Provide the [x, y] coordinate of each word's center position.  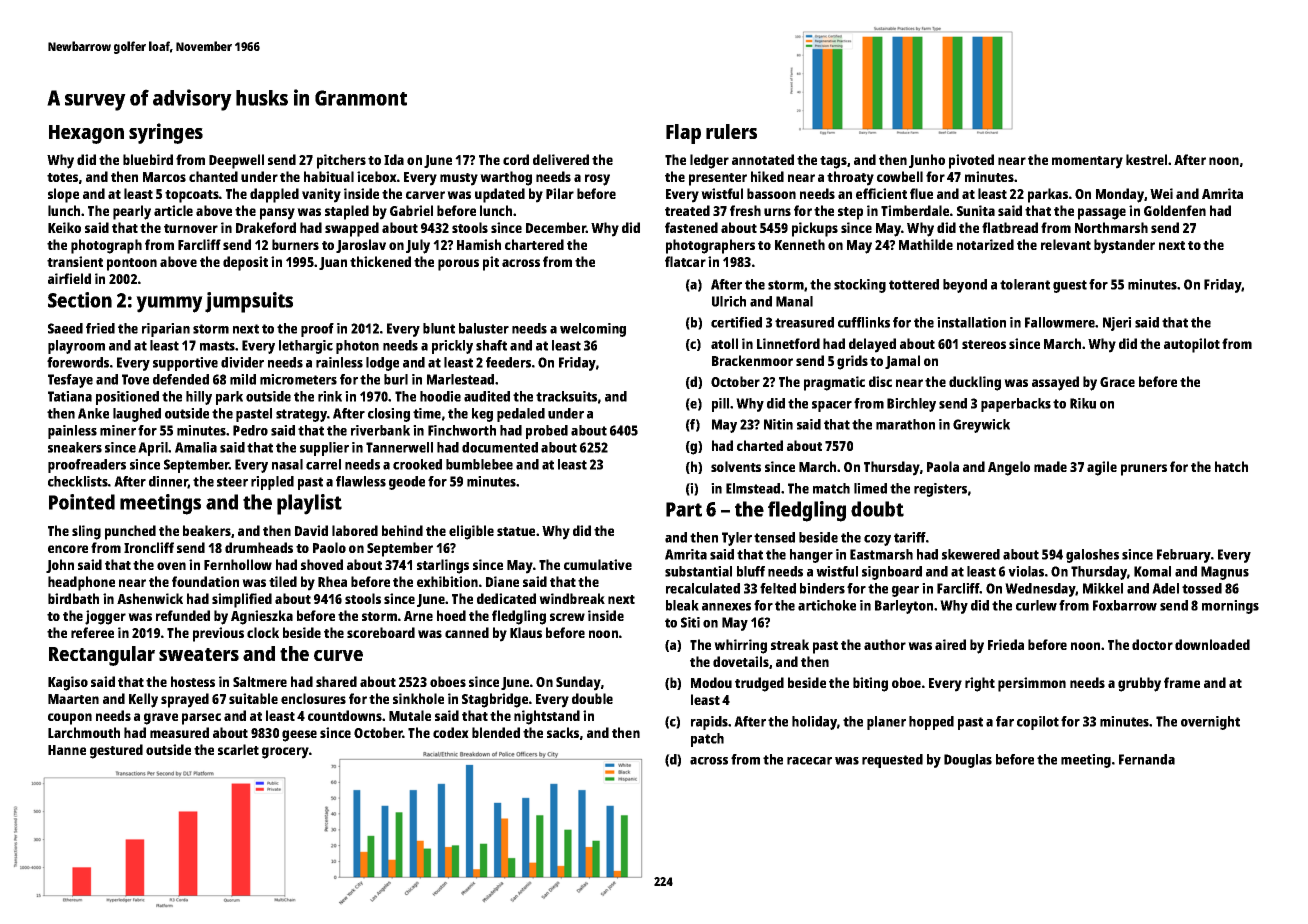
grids [852, 362]
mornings [1230, 607]
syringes [166, 133]
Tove [135, 379]
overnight [1210, 723]
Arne [418, 616]
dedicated [506, 598]
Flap [683, 134]
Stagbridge [495, 700]
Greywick [981, 426]
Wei [1161, 193]
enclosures [313, 698]
